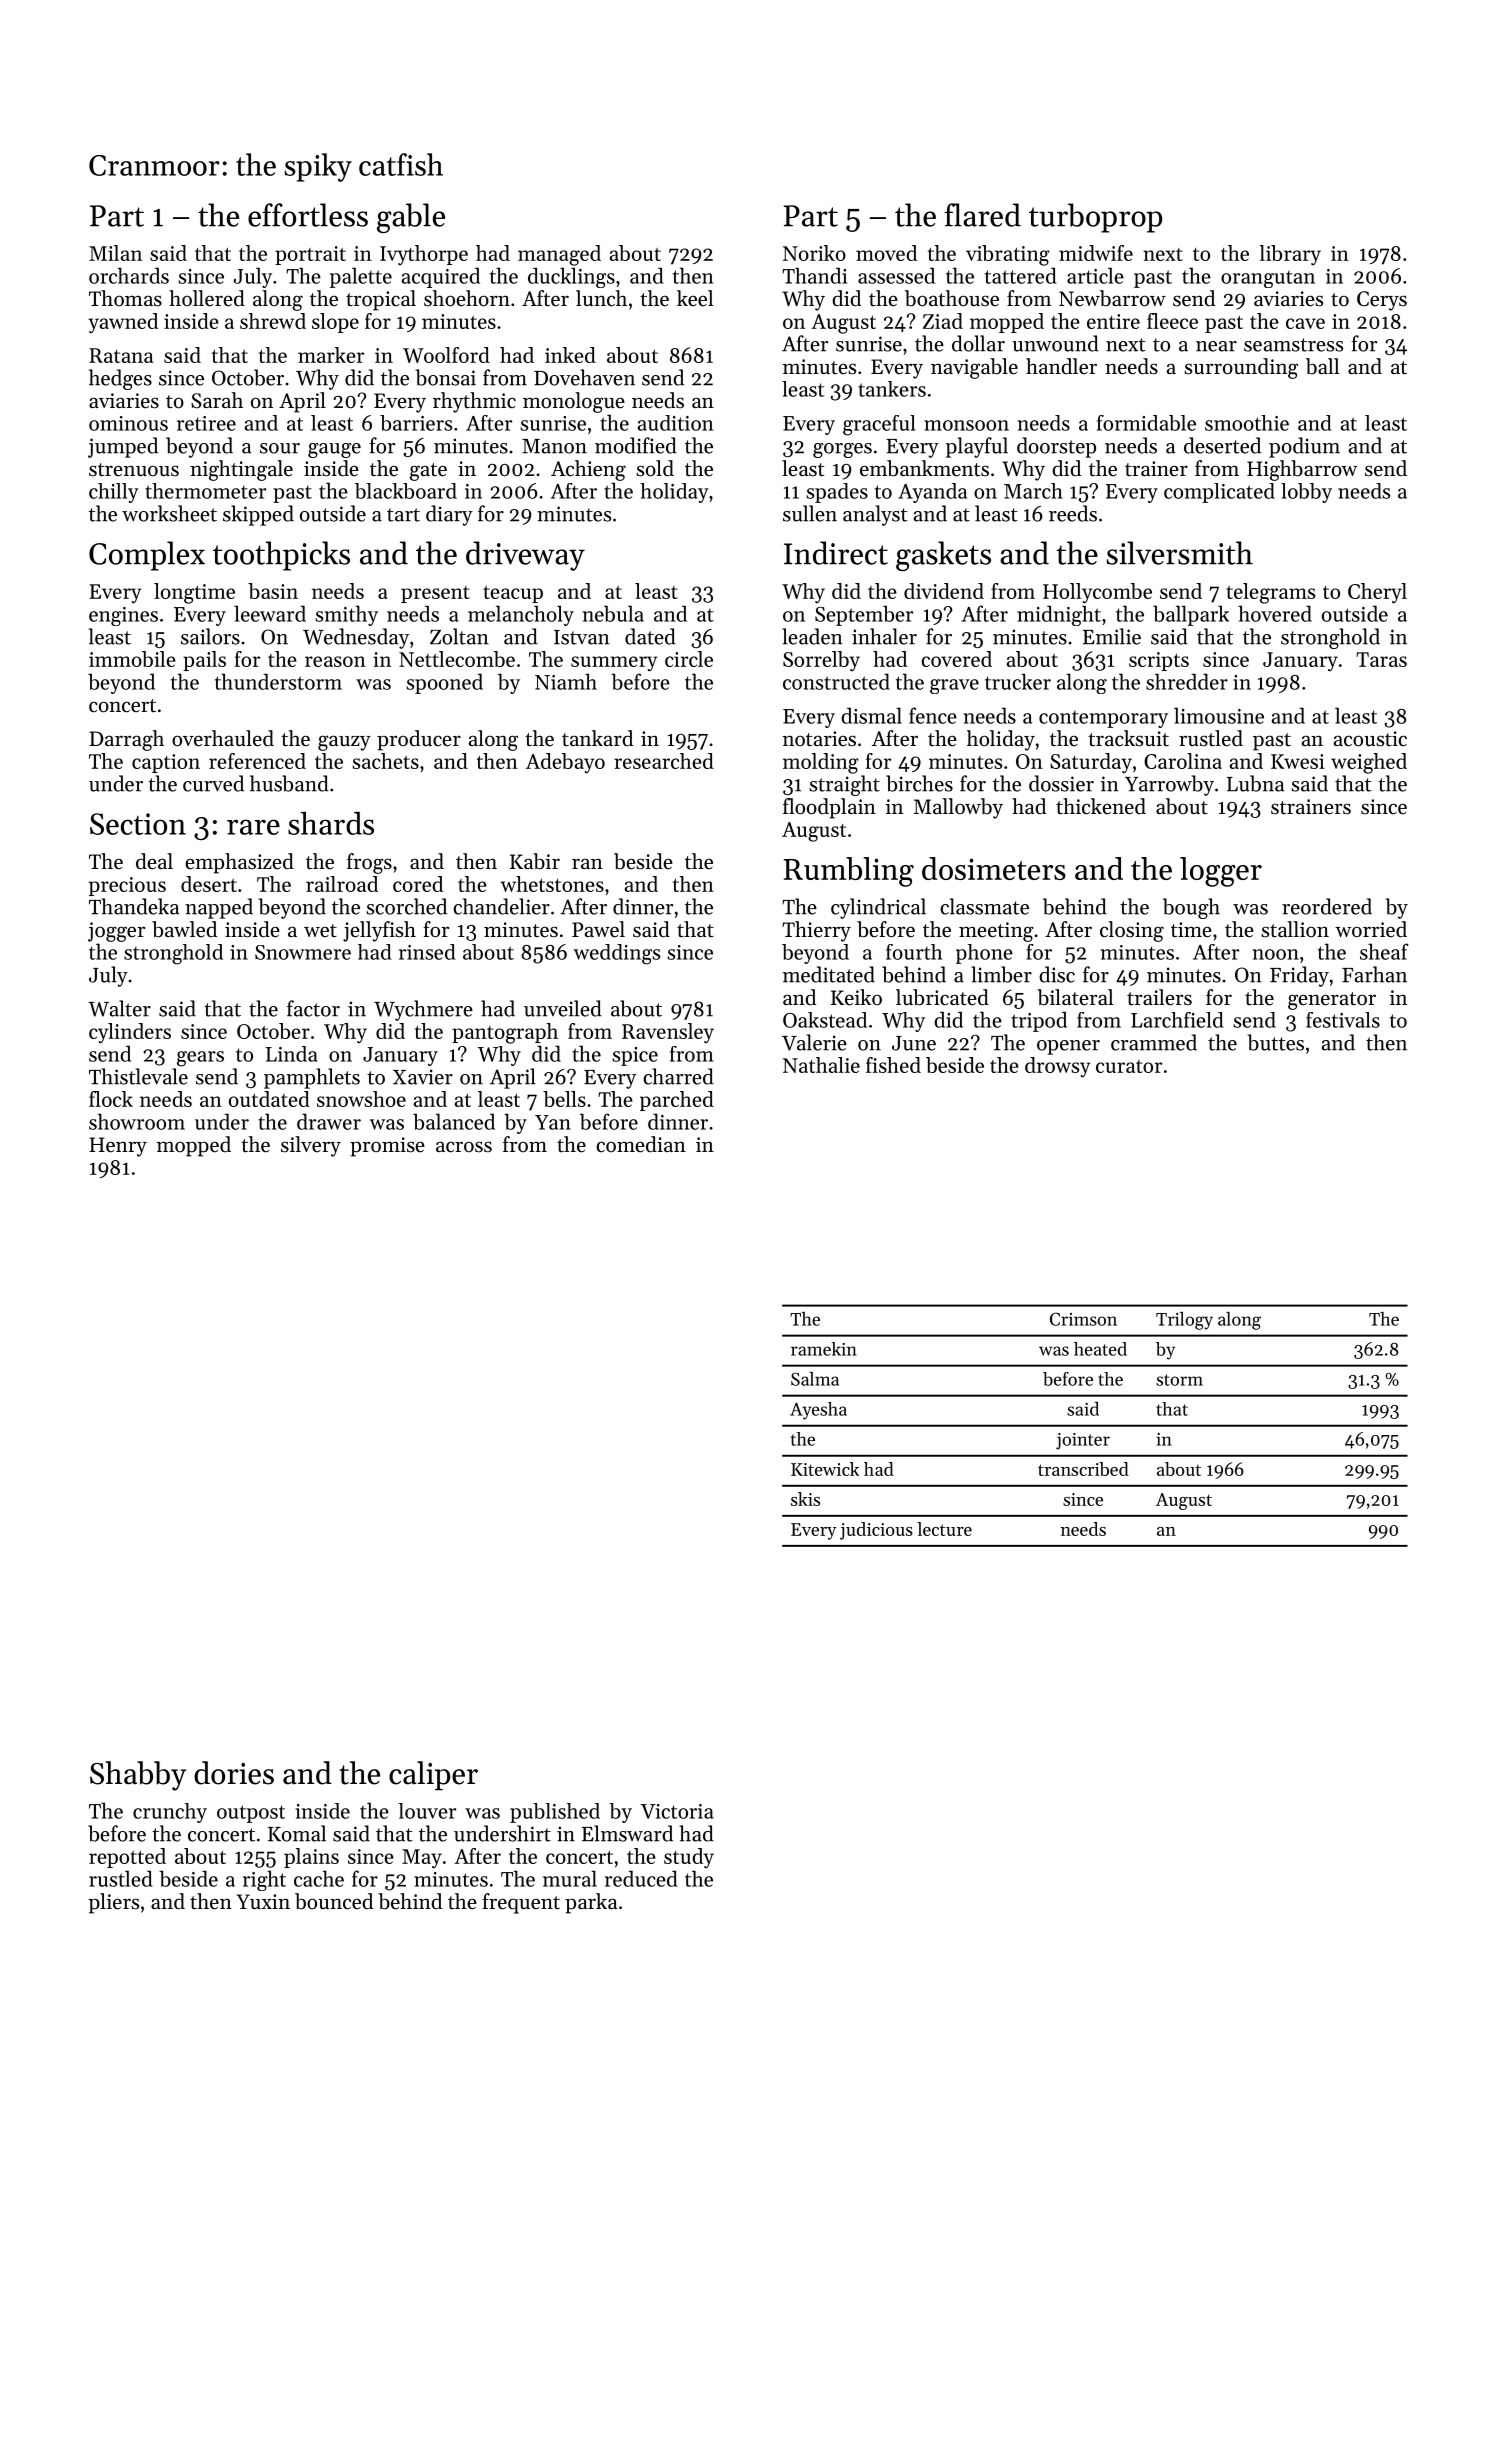 The height and width of the image is (2464, 1496). I want to click on jointer, so click(1083, 1441).
